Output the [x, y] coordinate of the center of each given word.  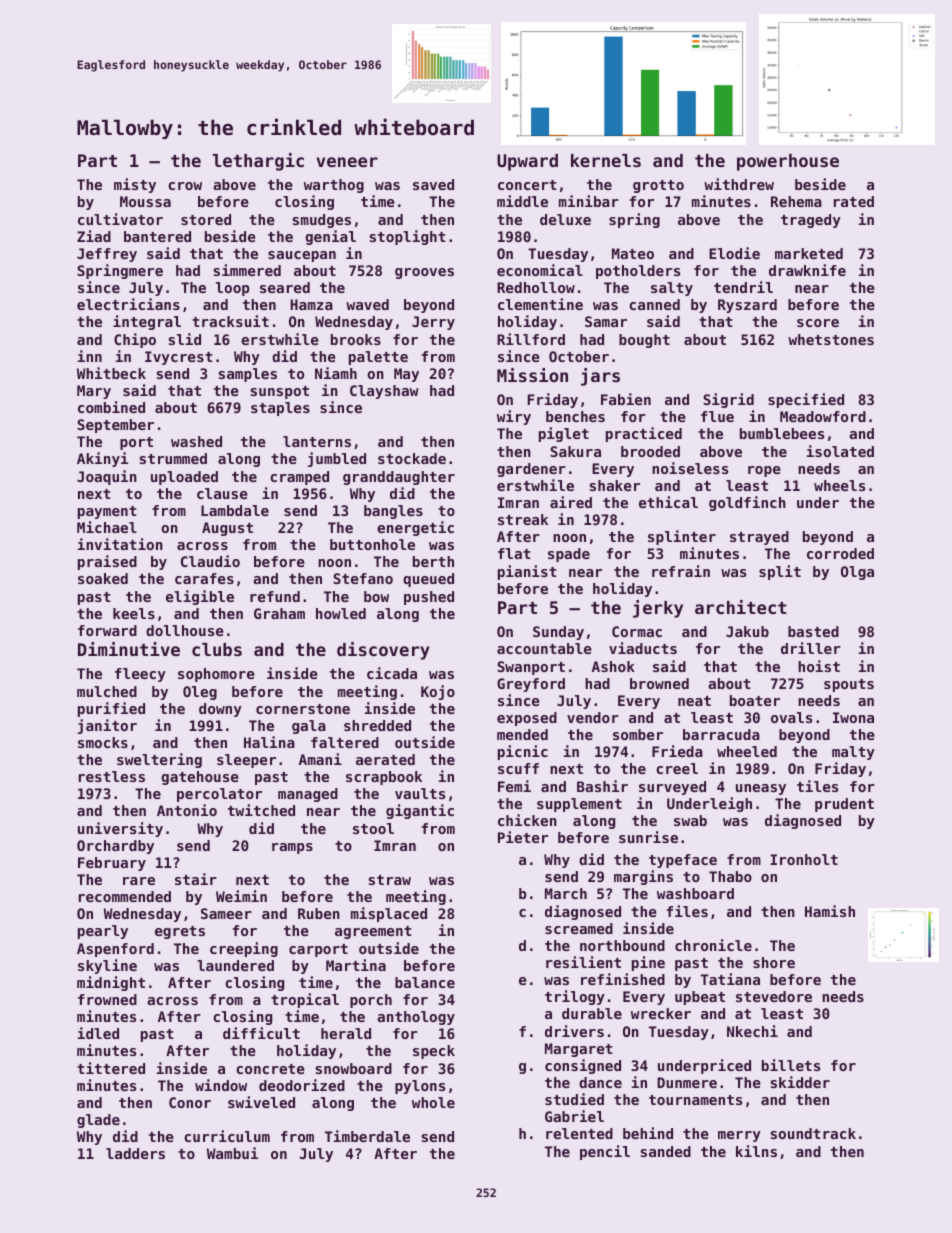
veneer [347, 162]
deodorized [302, 1085]
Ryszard [747, 306]
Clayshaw [384, 392]
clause [222, 493]
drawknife [807, 270]
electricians [128, 304]
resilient [583, 962]
